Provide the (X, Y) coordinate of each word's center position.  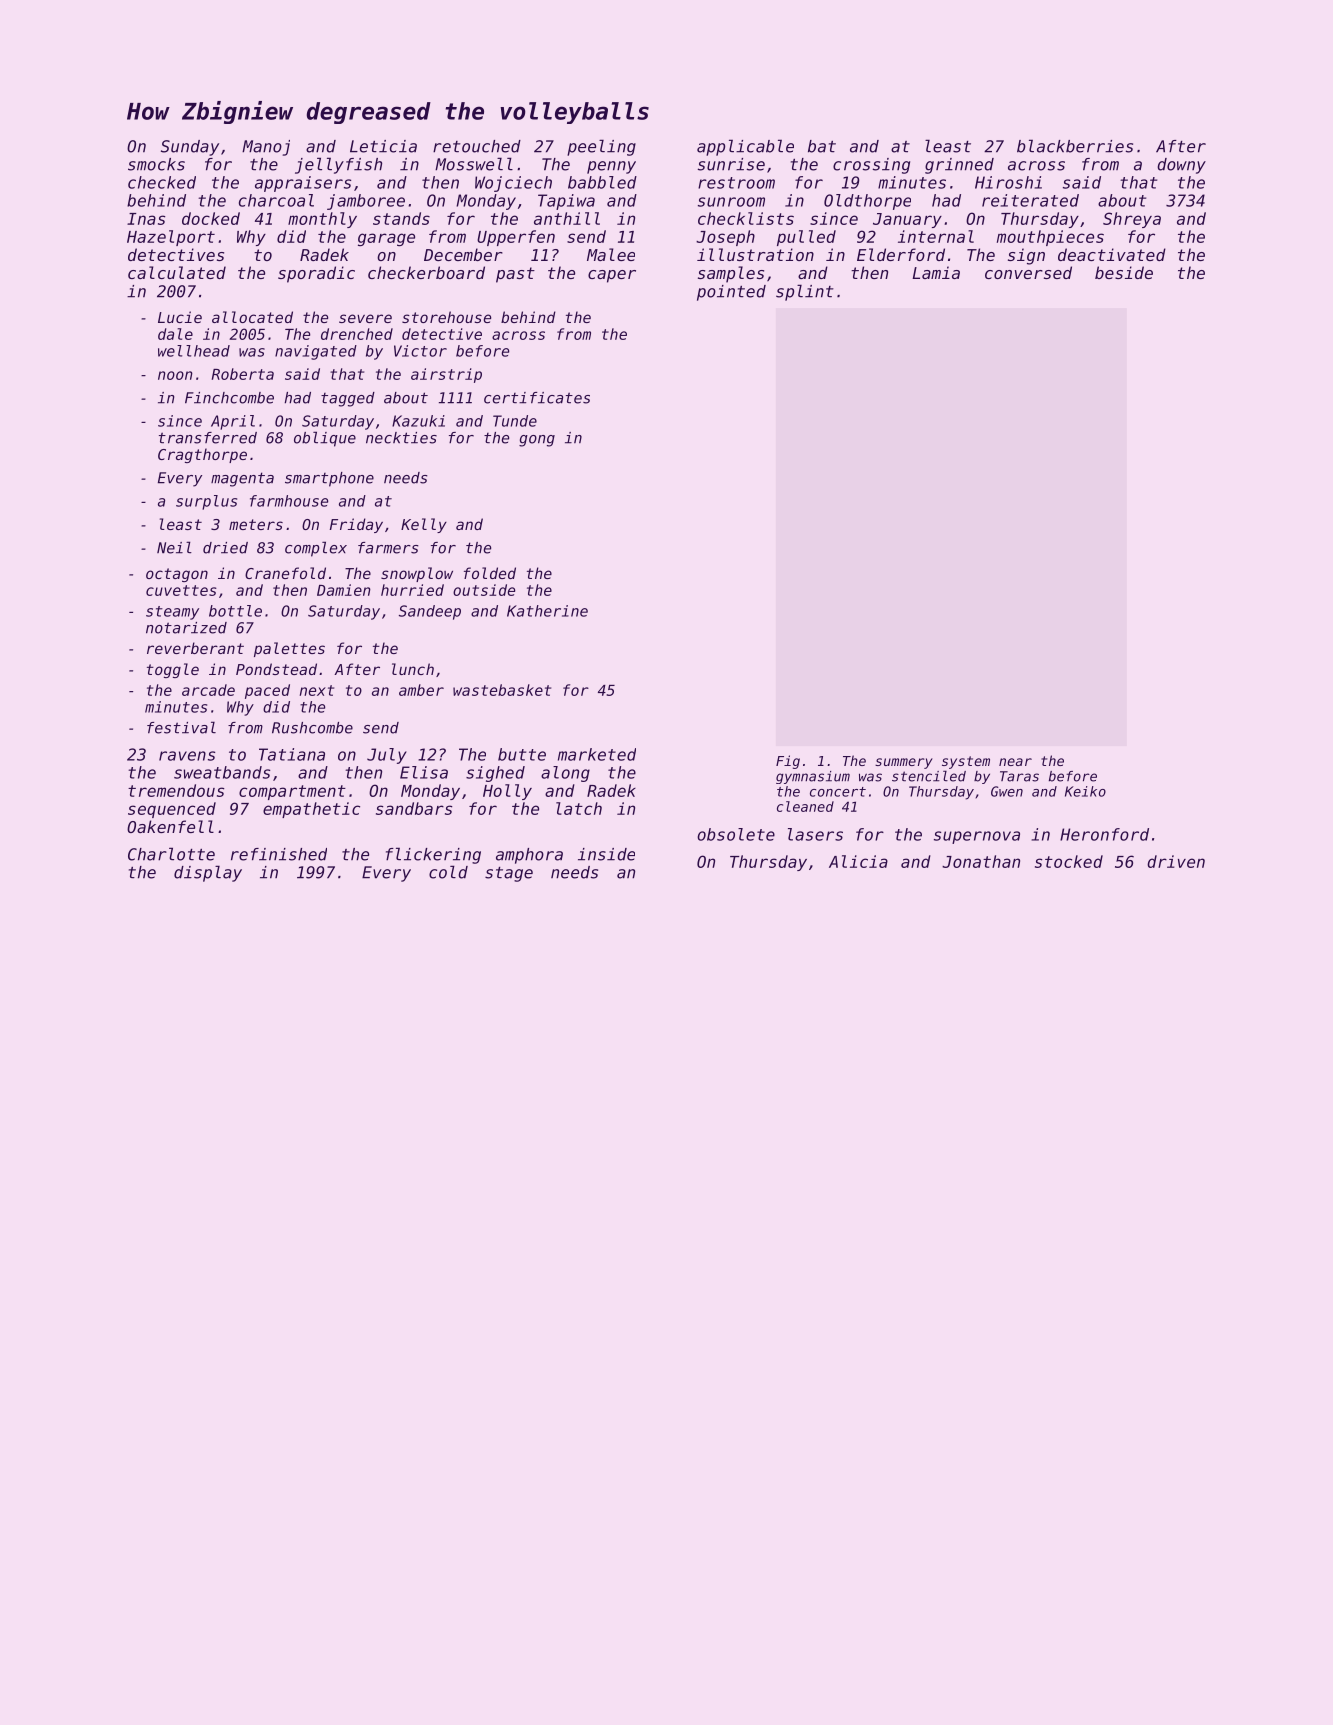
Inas (146, 219)
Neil (174, 547)
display (208, 873)
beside (1124, 272)
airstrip (446, 375)
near (1015, 762)
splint (805, 292)
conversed (1028, 272)
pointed (731, 293)
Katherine (547, 611)
